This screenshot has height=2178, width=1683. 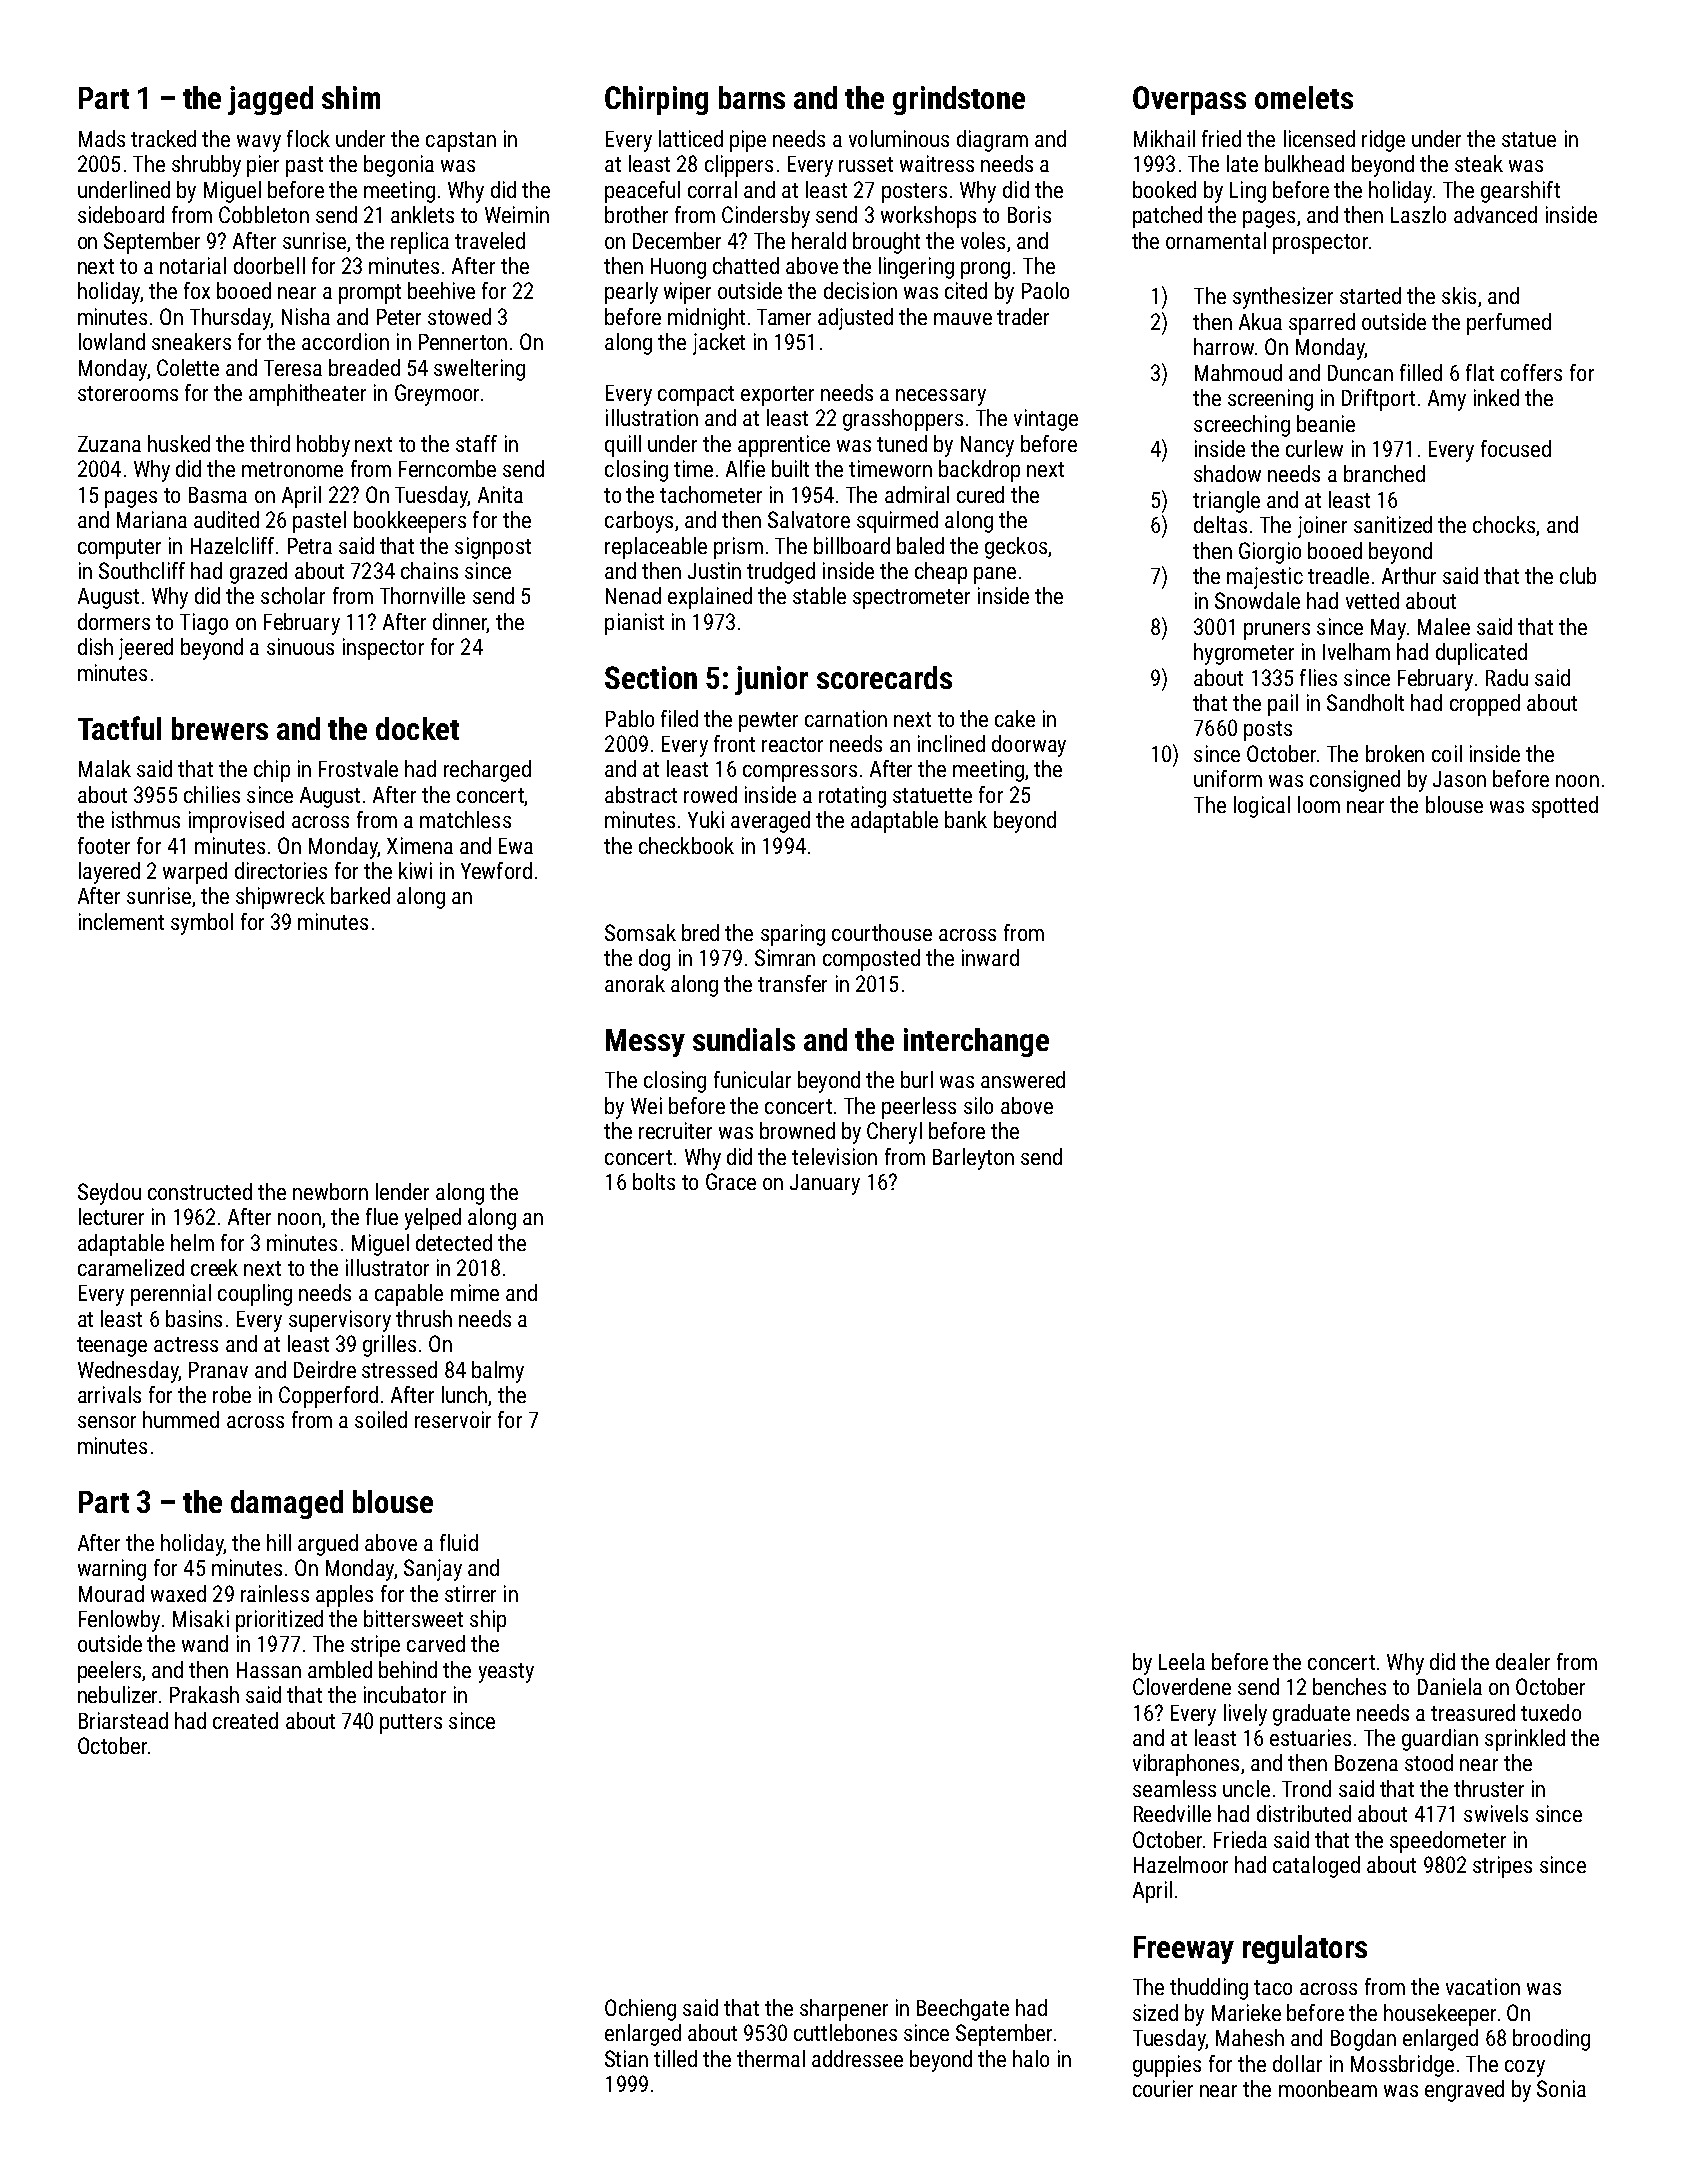 What do you see at coordinates (1238, 372) in the screenshot?
I see `Mahmoud` at bounding box center [1238, 372].
